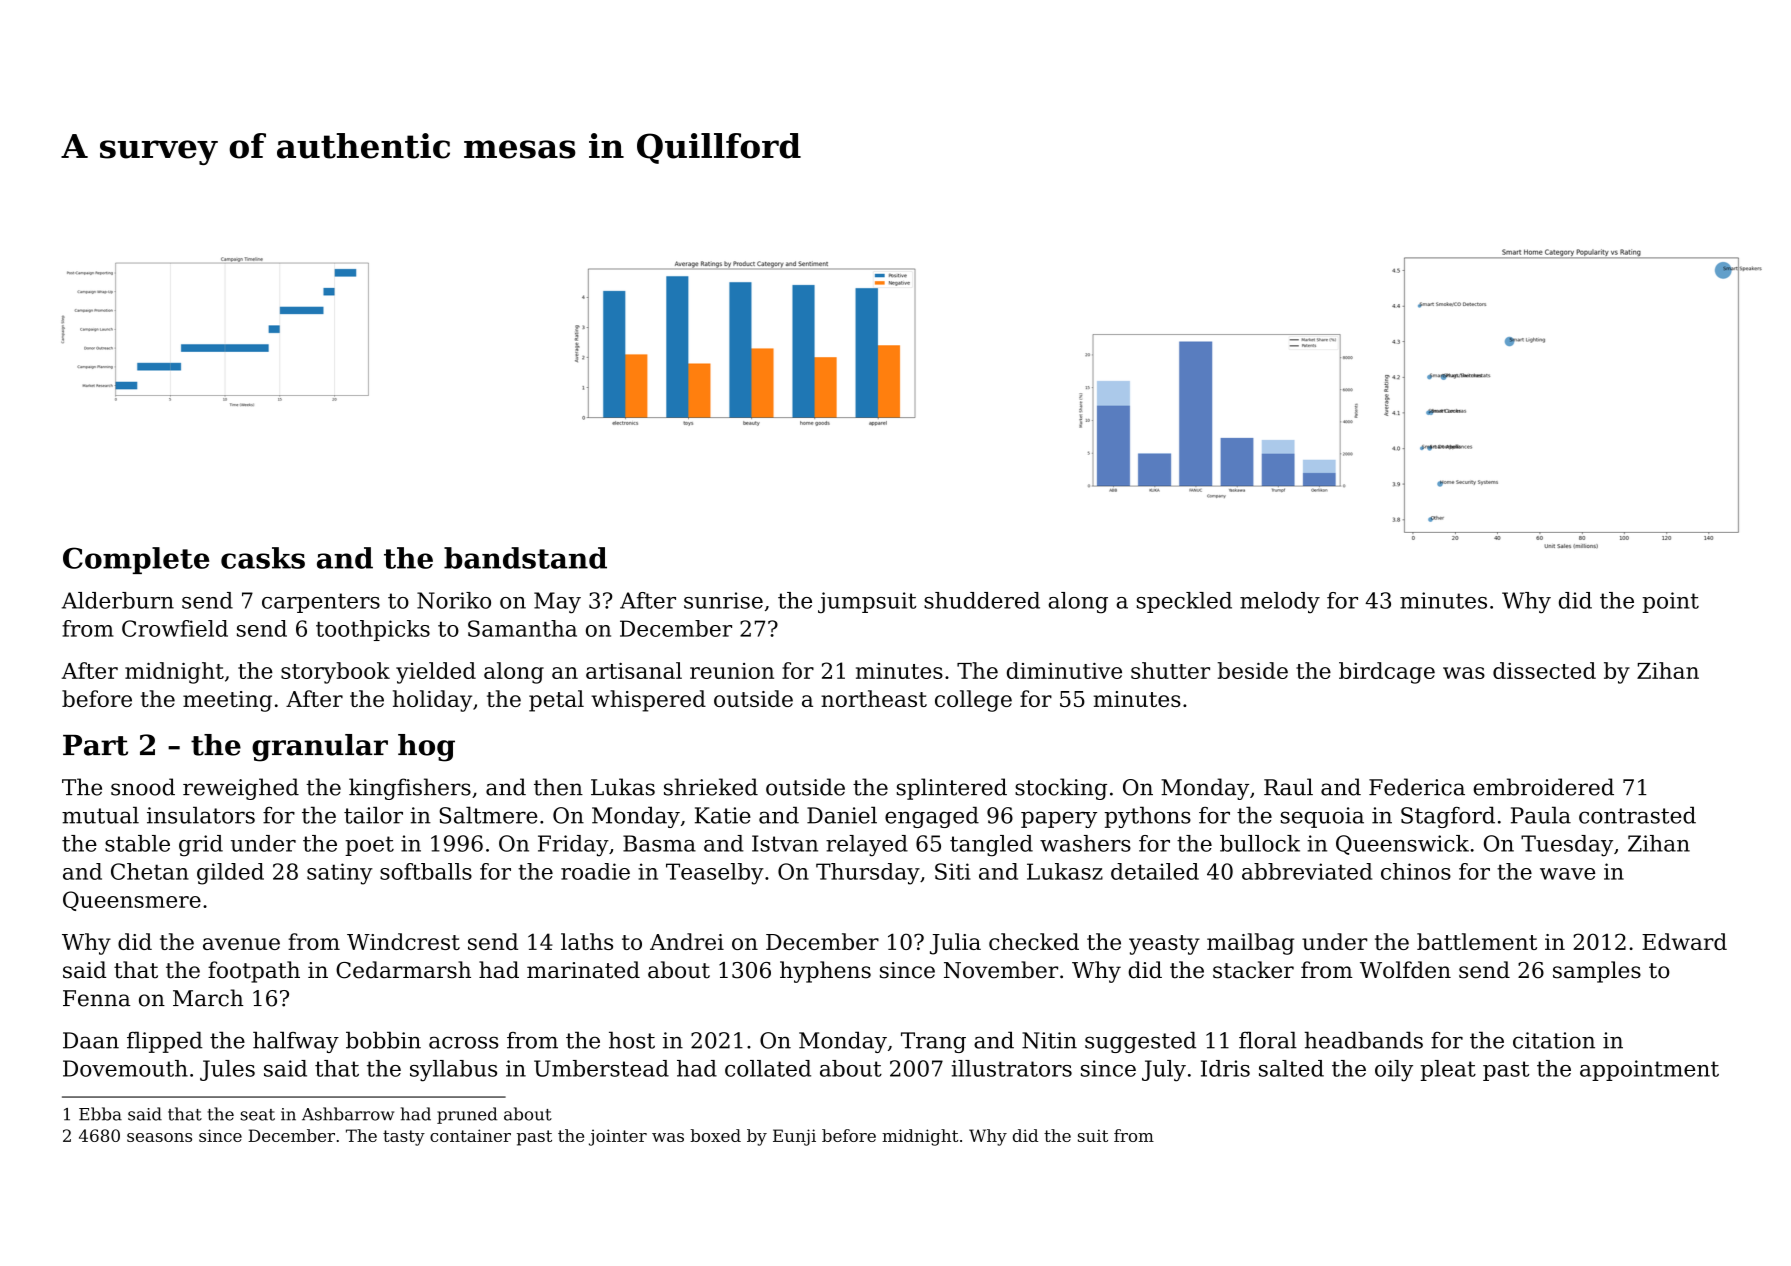 The height and width of the screenshot is (1266, 1791). Describe the element at coordinates (587, 941) in the screenshot. I see `laths` at that location.
